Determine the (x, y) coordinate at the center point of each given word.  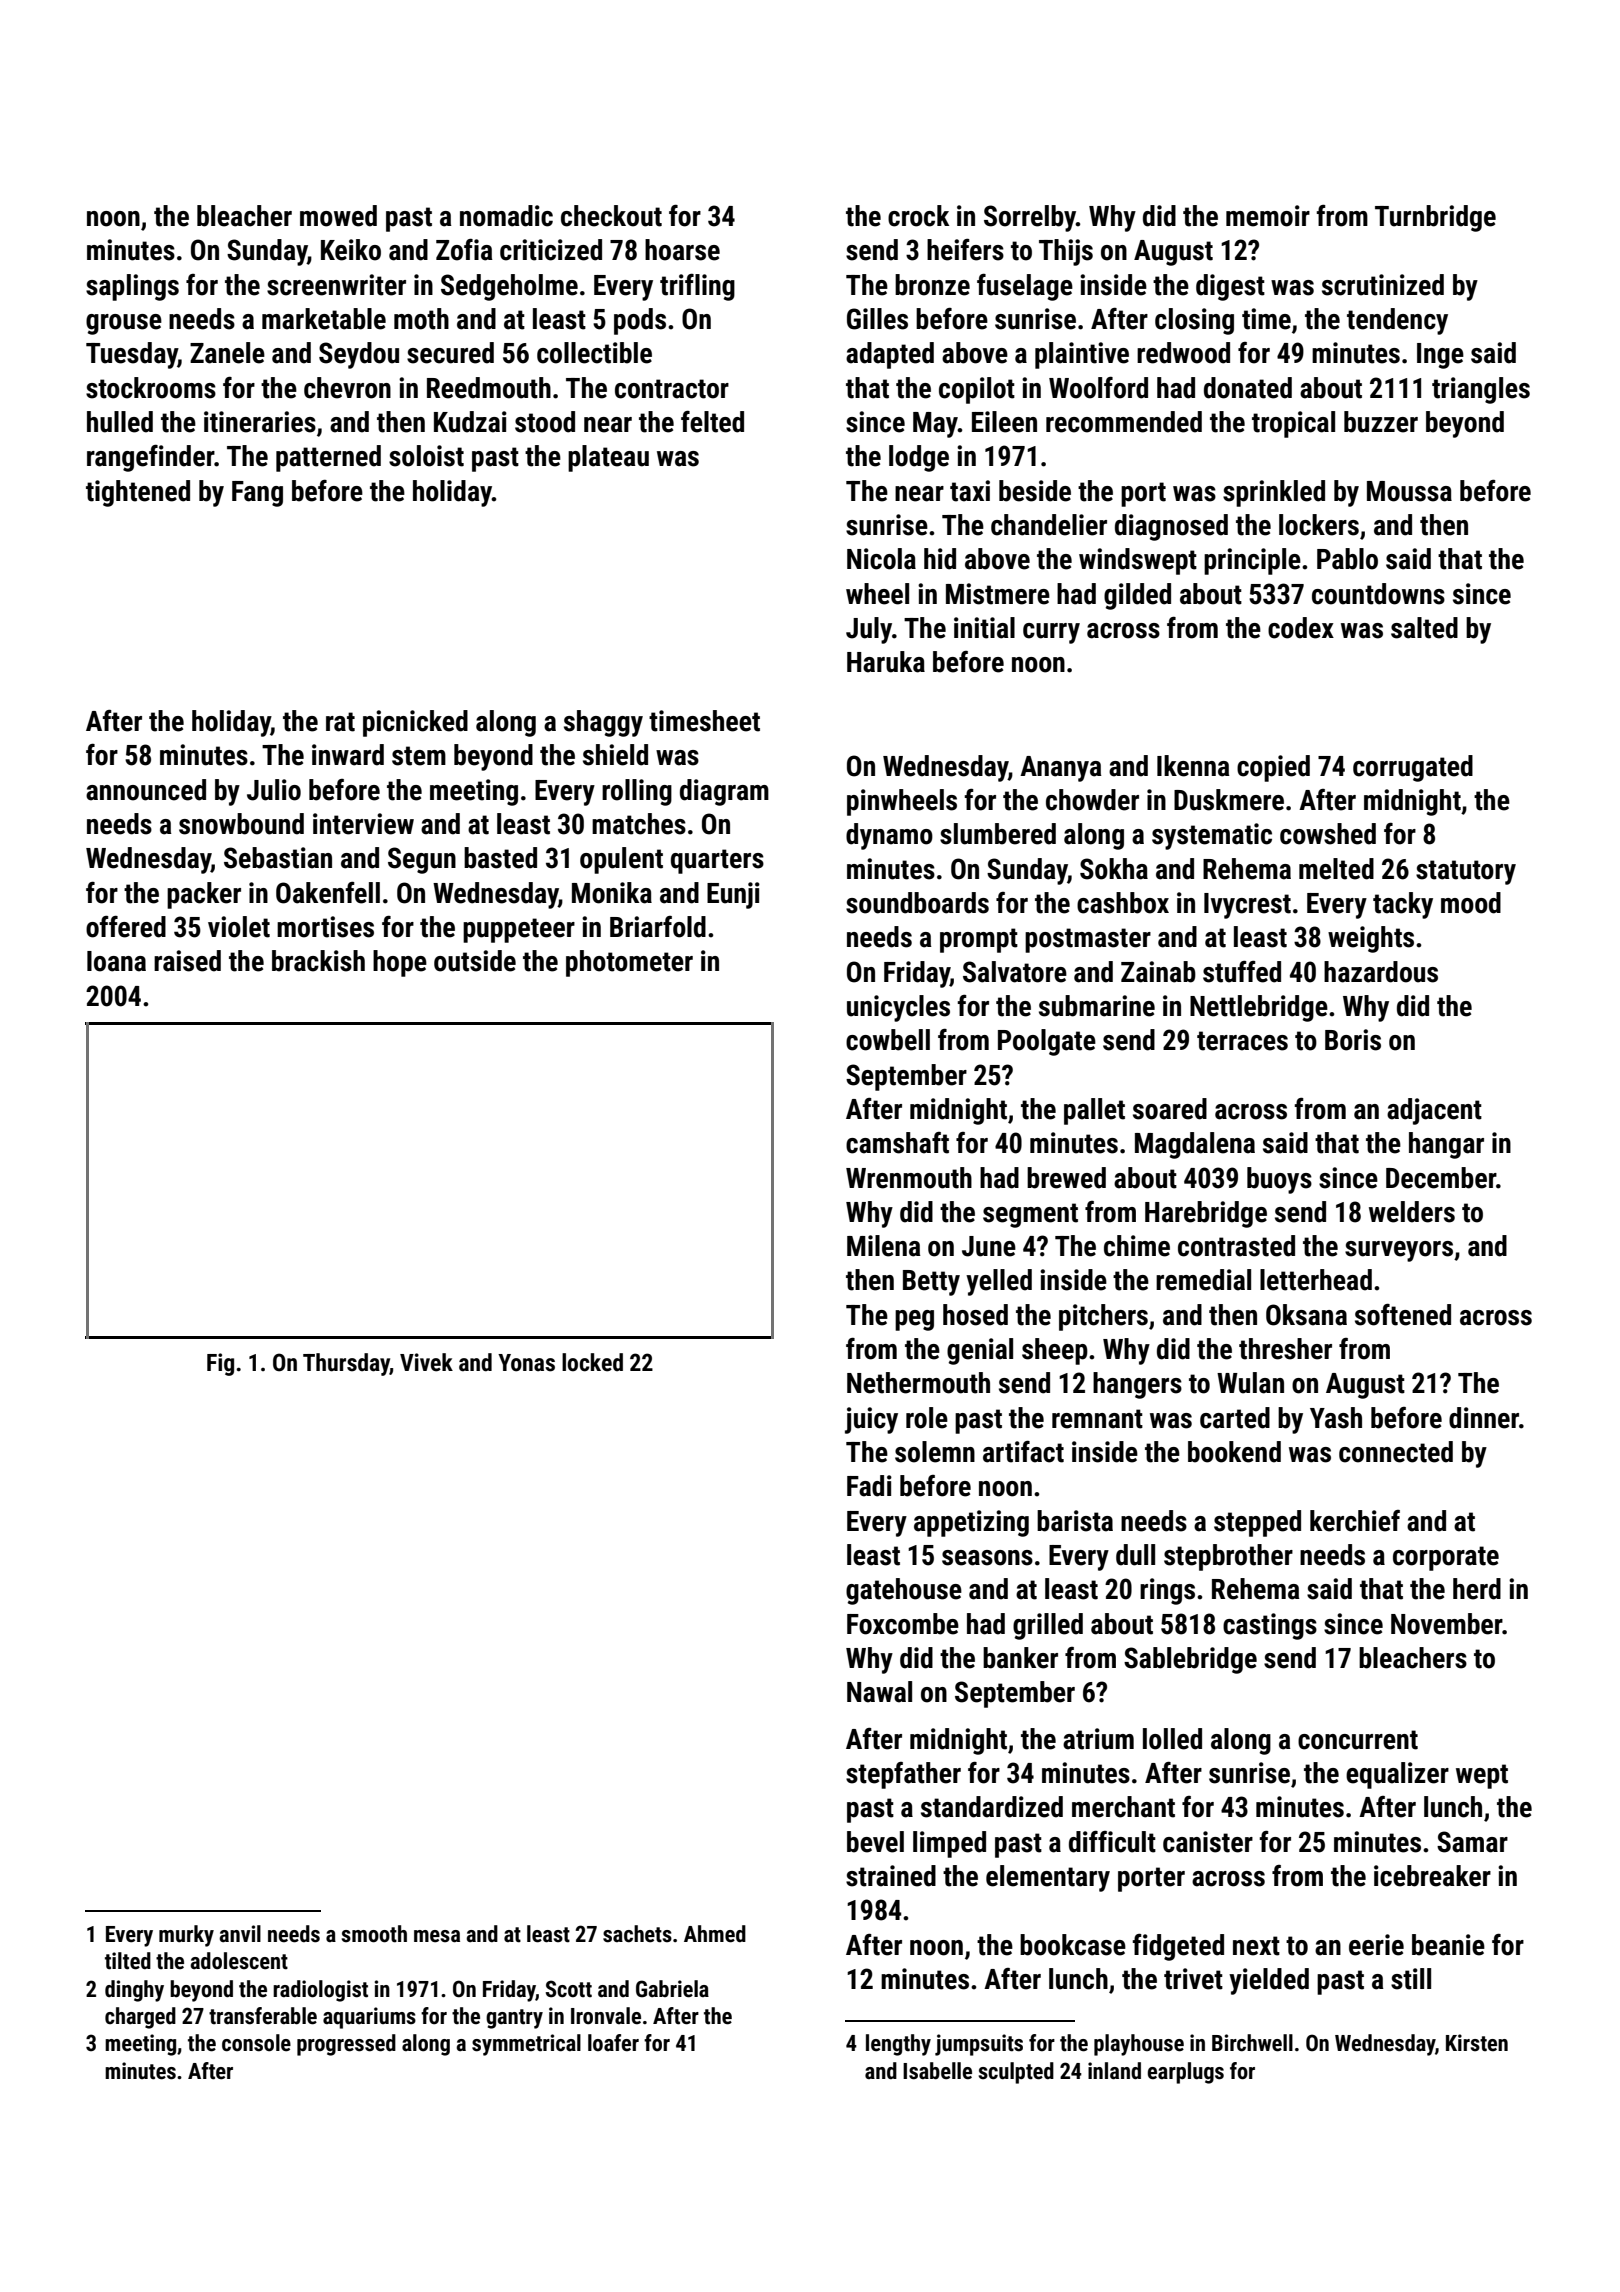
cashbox (1123, 903)
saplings (132, 287)
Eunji (733, 895)
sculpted (1016, 2073)
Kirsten (1477, 2043)
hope (400, 963)
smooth (374, 1934)
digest (1230, 287)
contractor (672, 389)
